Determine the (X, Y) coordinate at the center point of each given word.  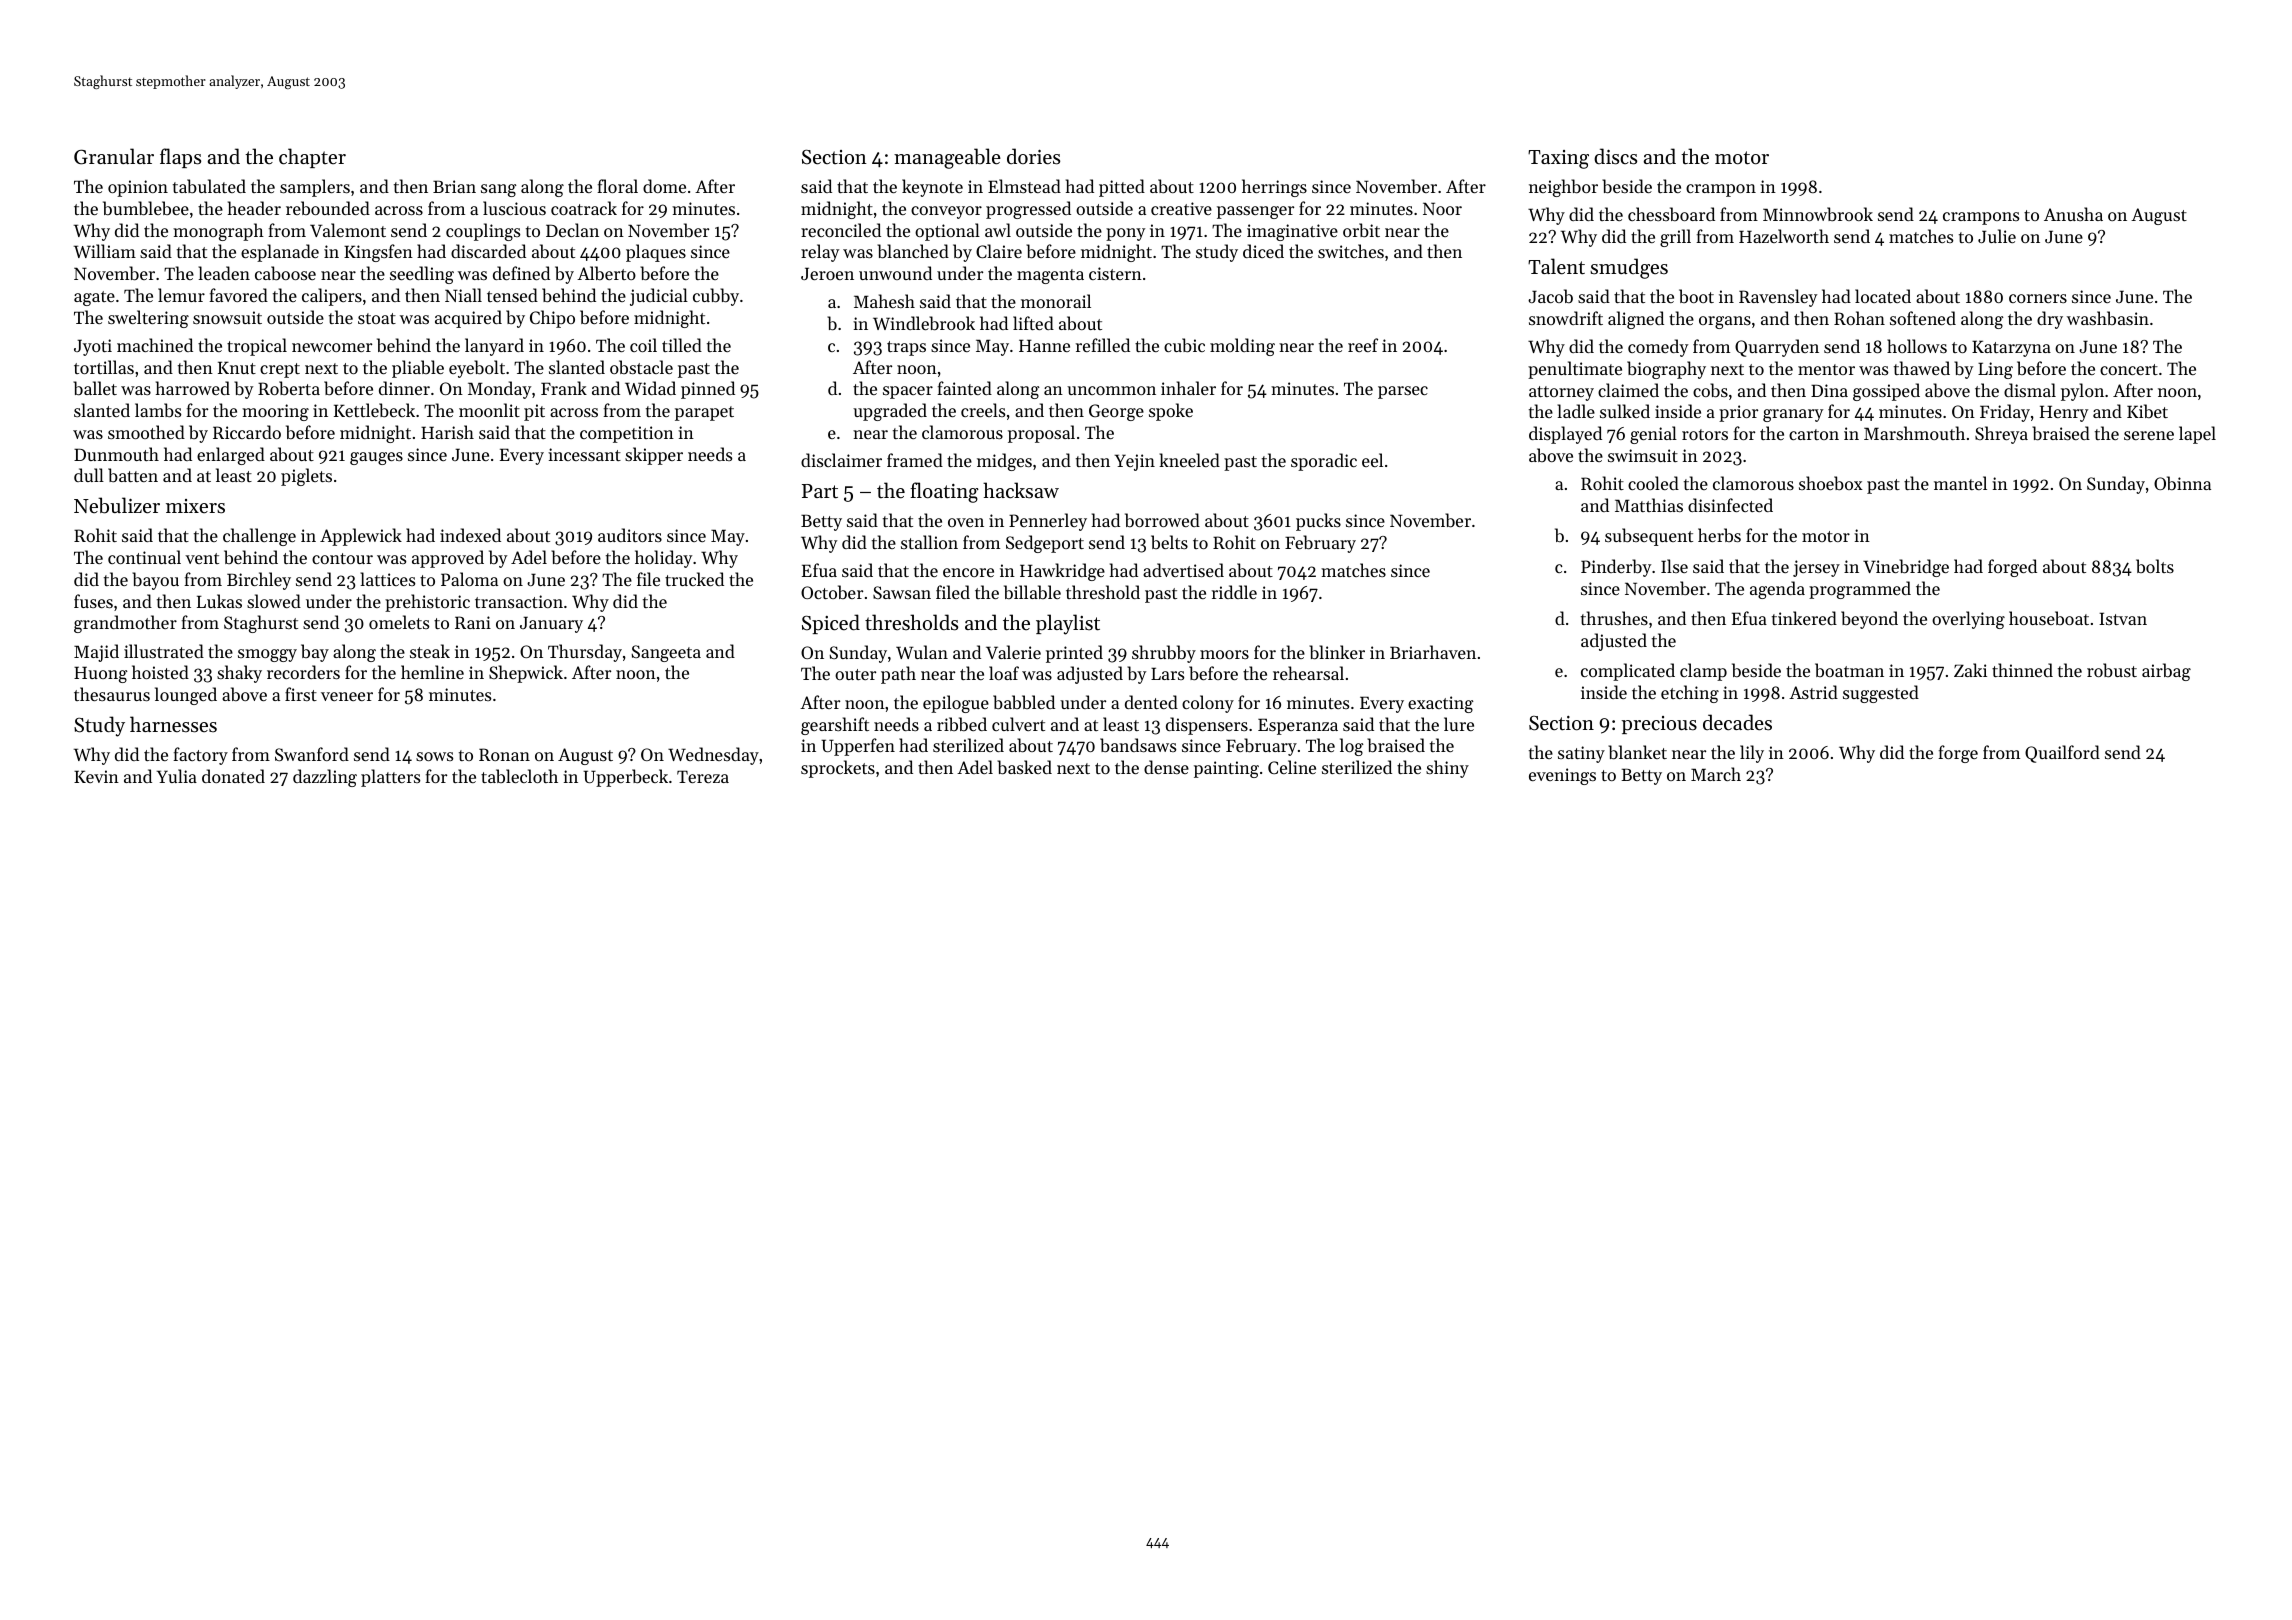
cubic (1184, 345)
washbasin (2108, 318)
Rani (473, 622)
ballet (95, 388)
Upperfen (858, 747)
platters (390, 778)
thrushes (1614, 618)
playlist (1068, 624)
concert (2129, 369)
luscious (514, 208)
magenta (1050, 276)
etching (1690, 694)
